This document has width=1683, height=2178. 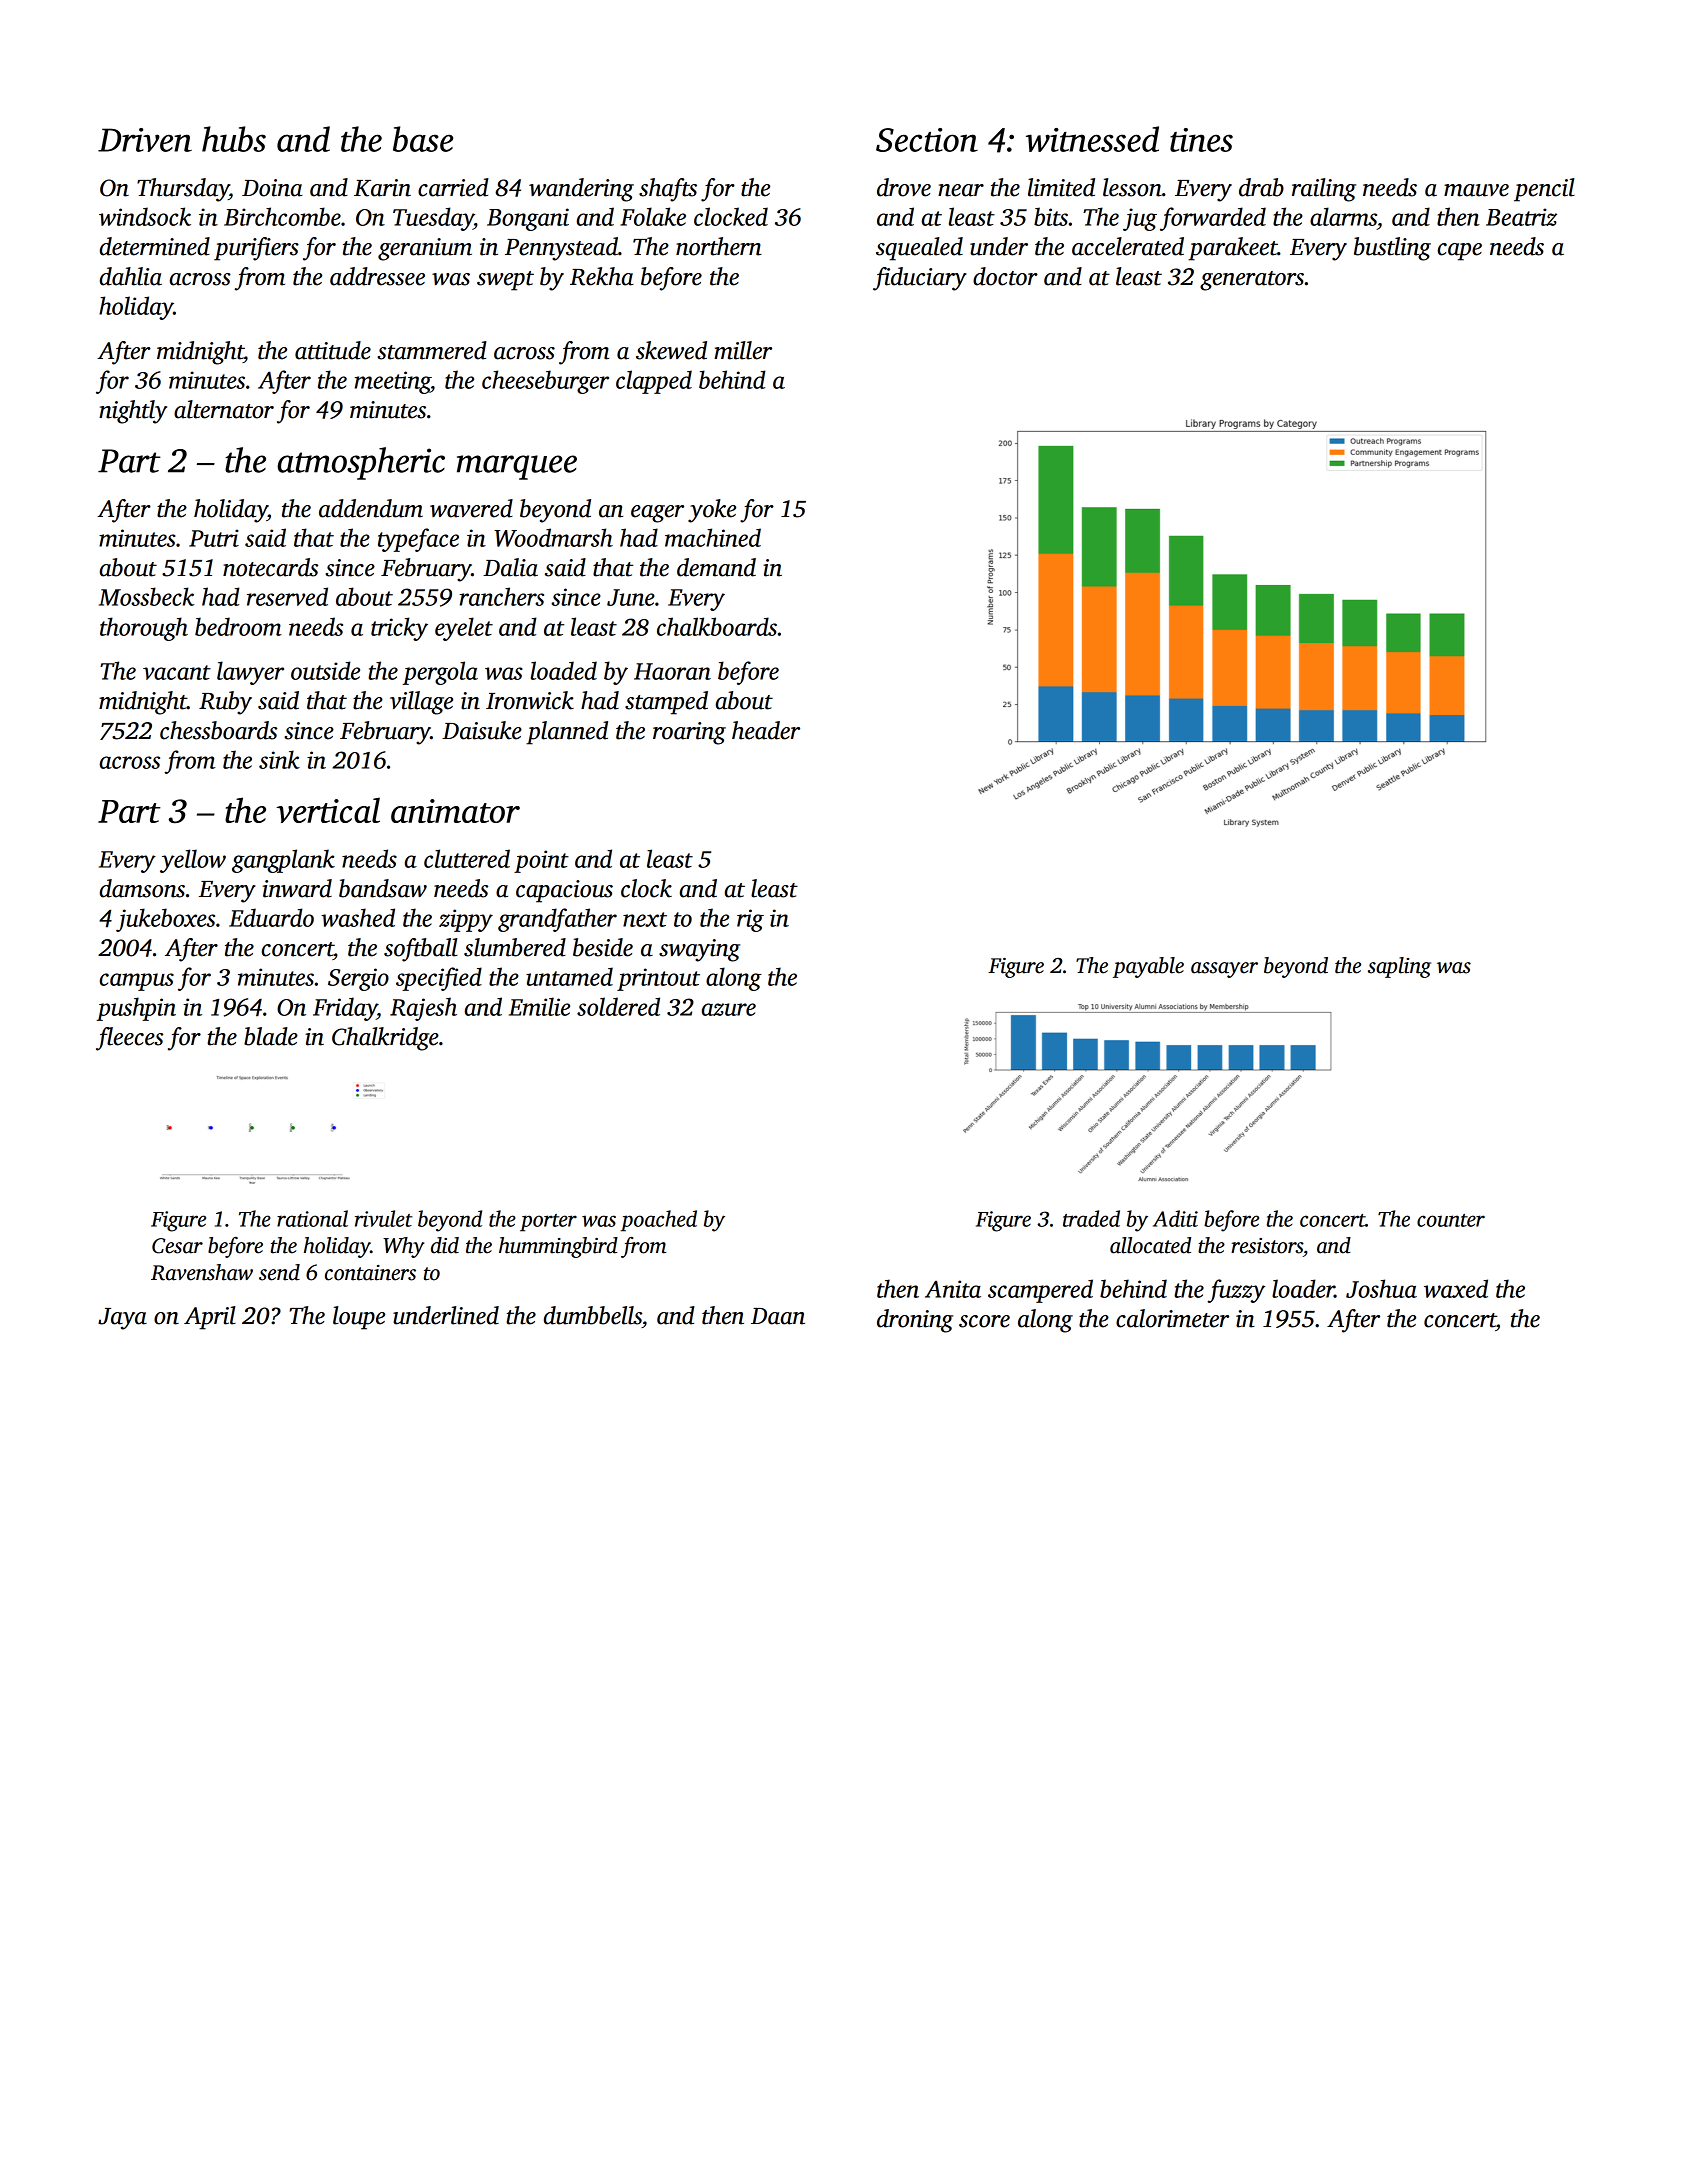 What do you see at coordinates (904, 187) in the document?
I see `drove` at bounding box center [904, 187].
